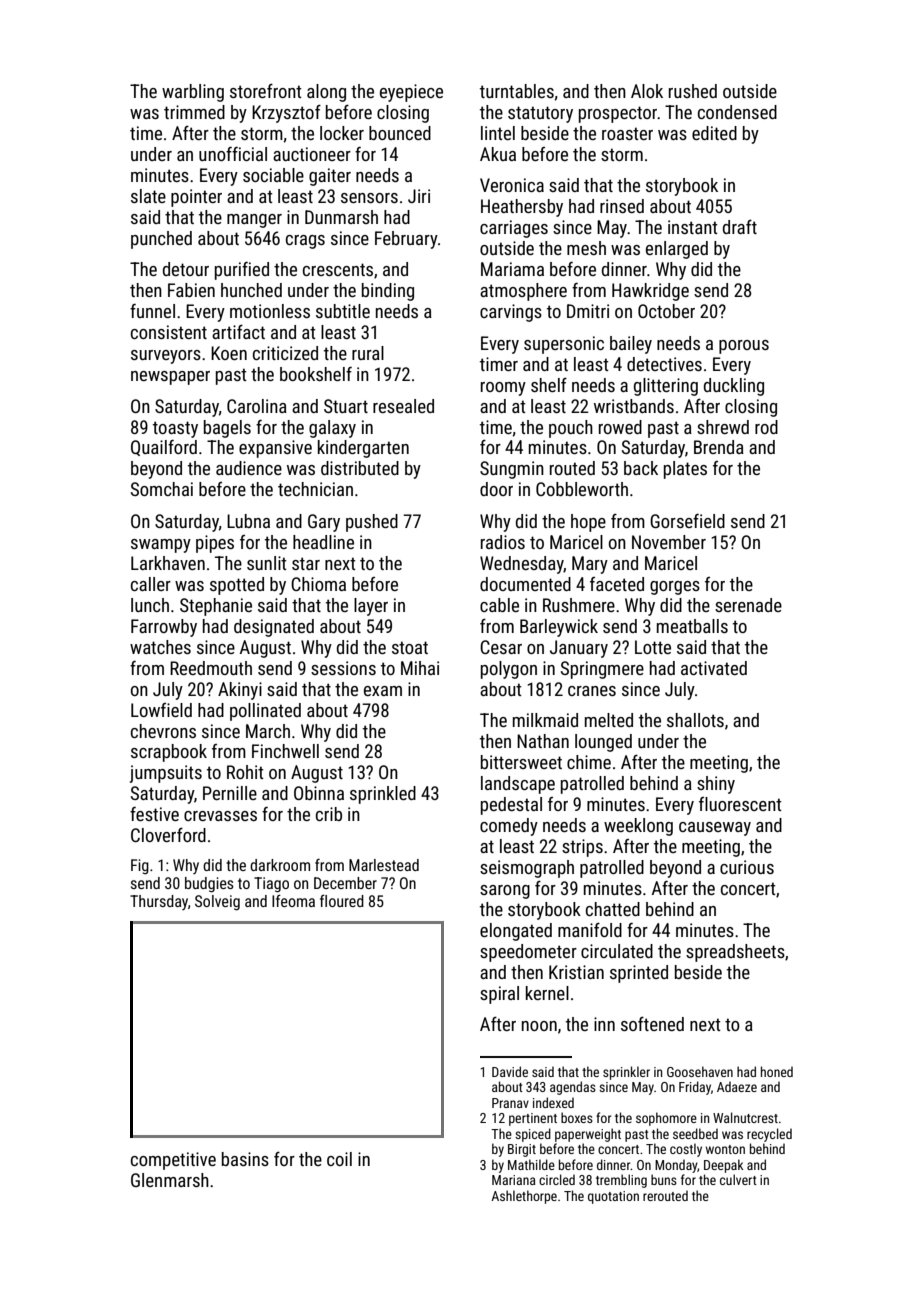  Describe the element at coordinates (233, 154) in the screenshot. I see `unofficial` at that location.
